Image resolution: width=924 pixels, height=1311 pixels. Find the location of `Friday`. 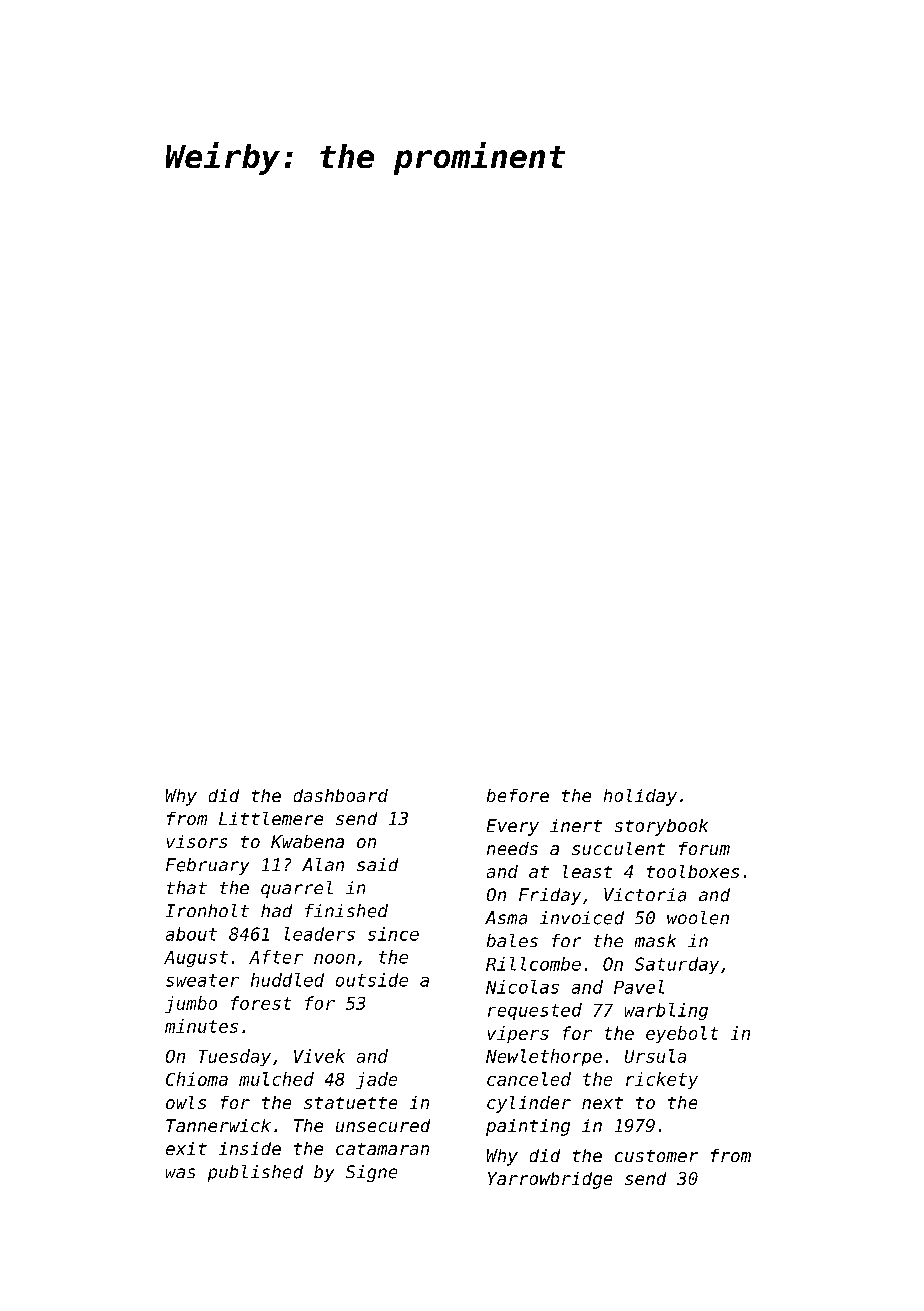

Friday is located at coordinates (550, 896).
